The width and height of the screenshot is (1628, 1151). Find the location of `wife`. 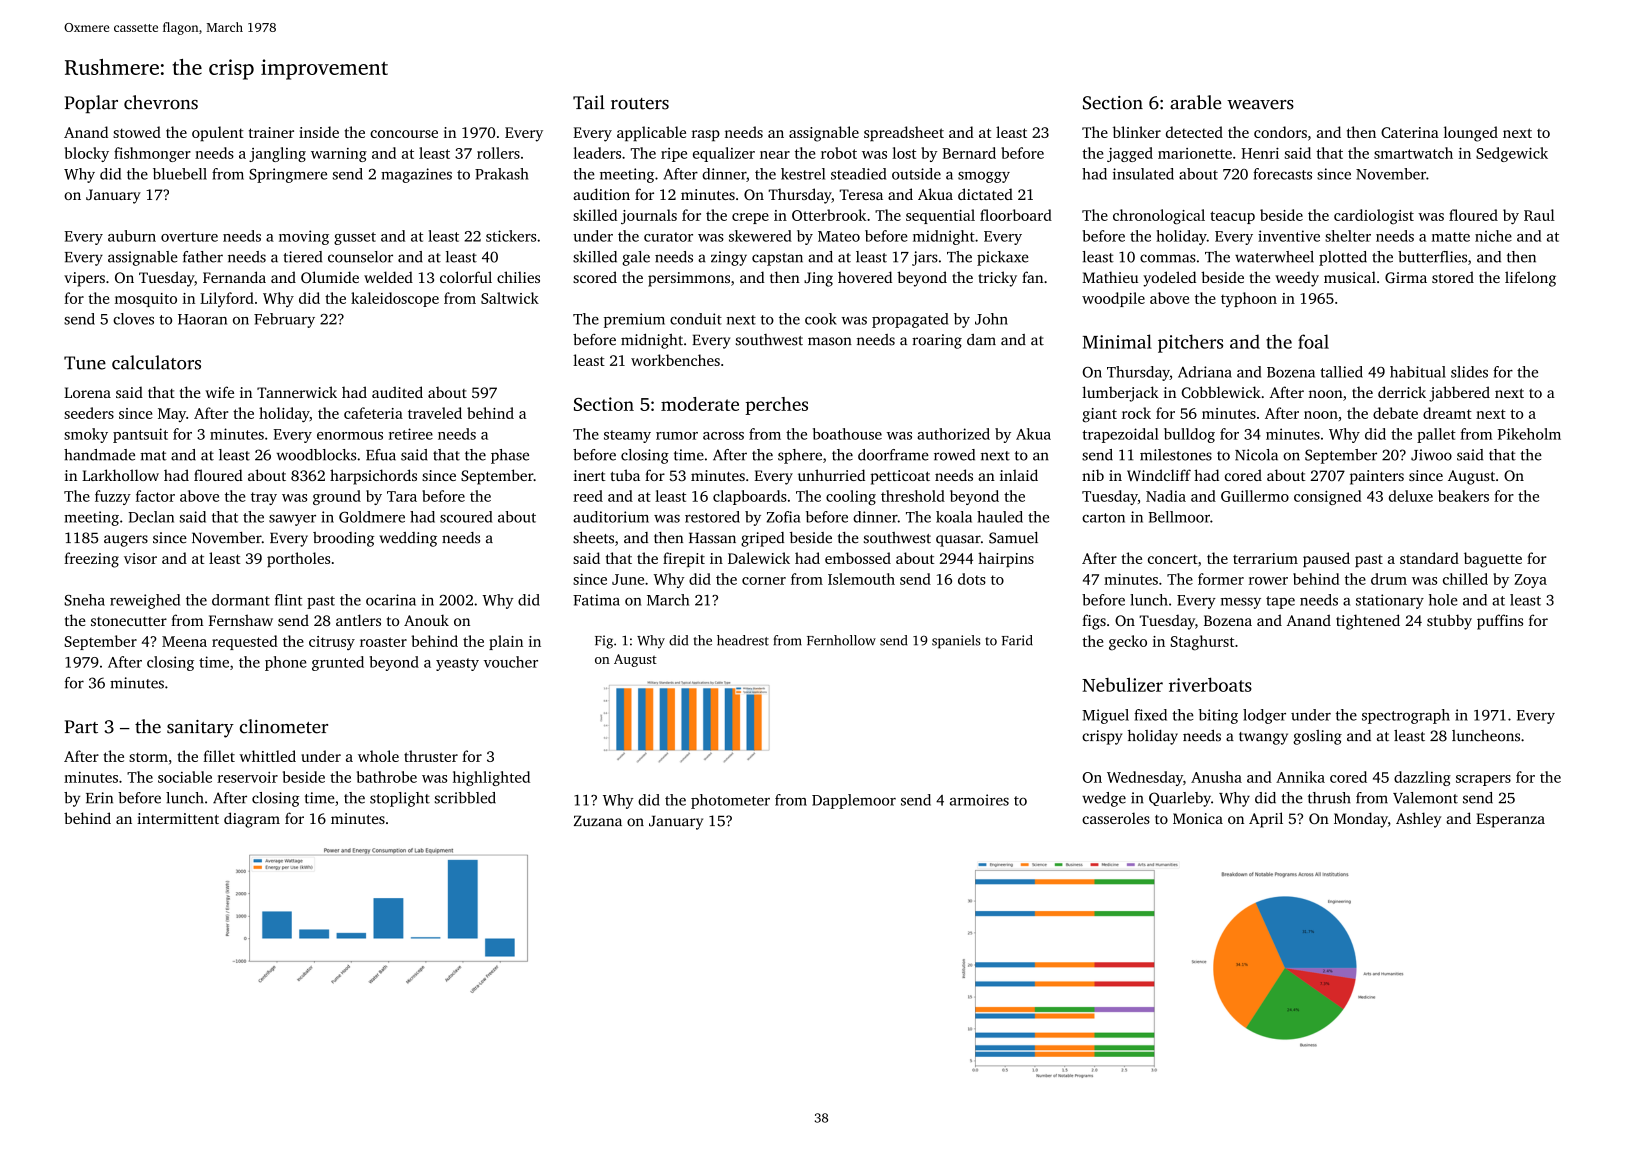

wife is located at coordinates (219, 392).
